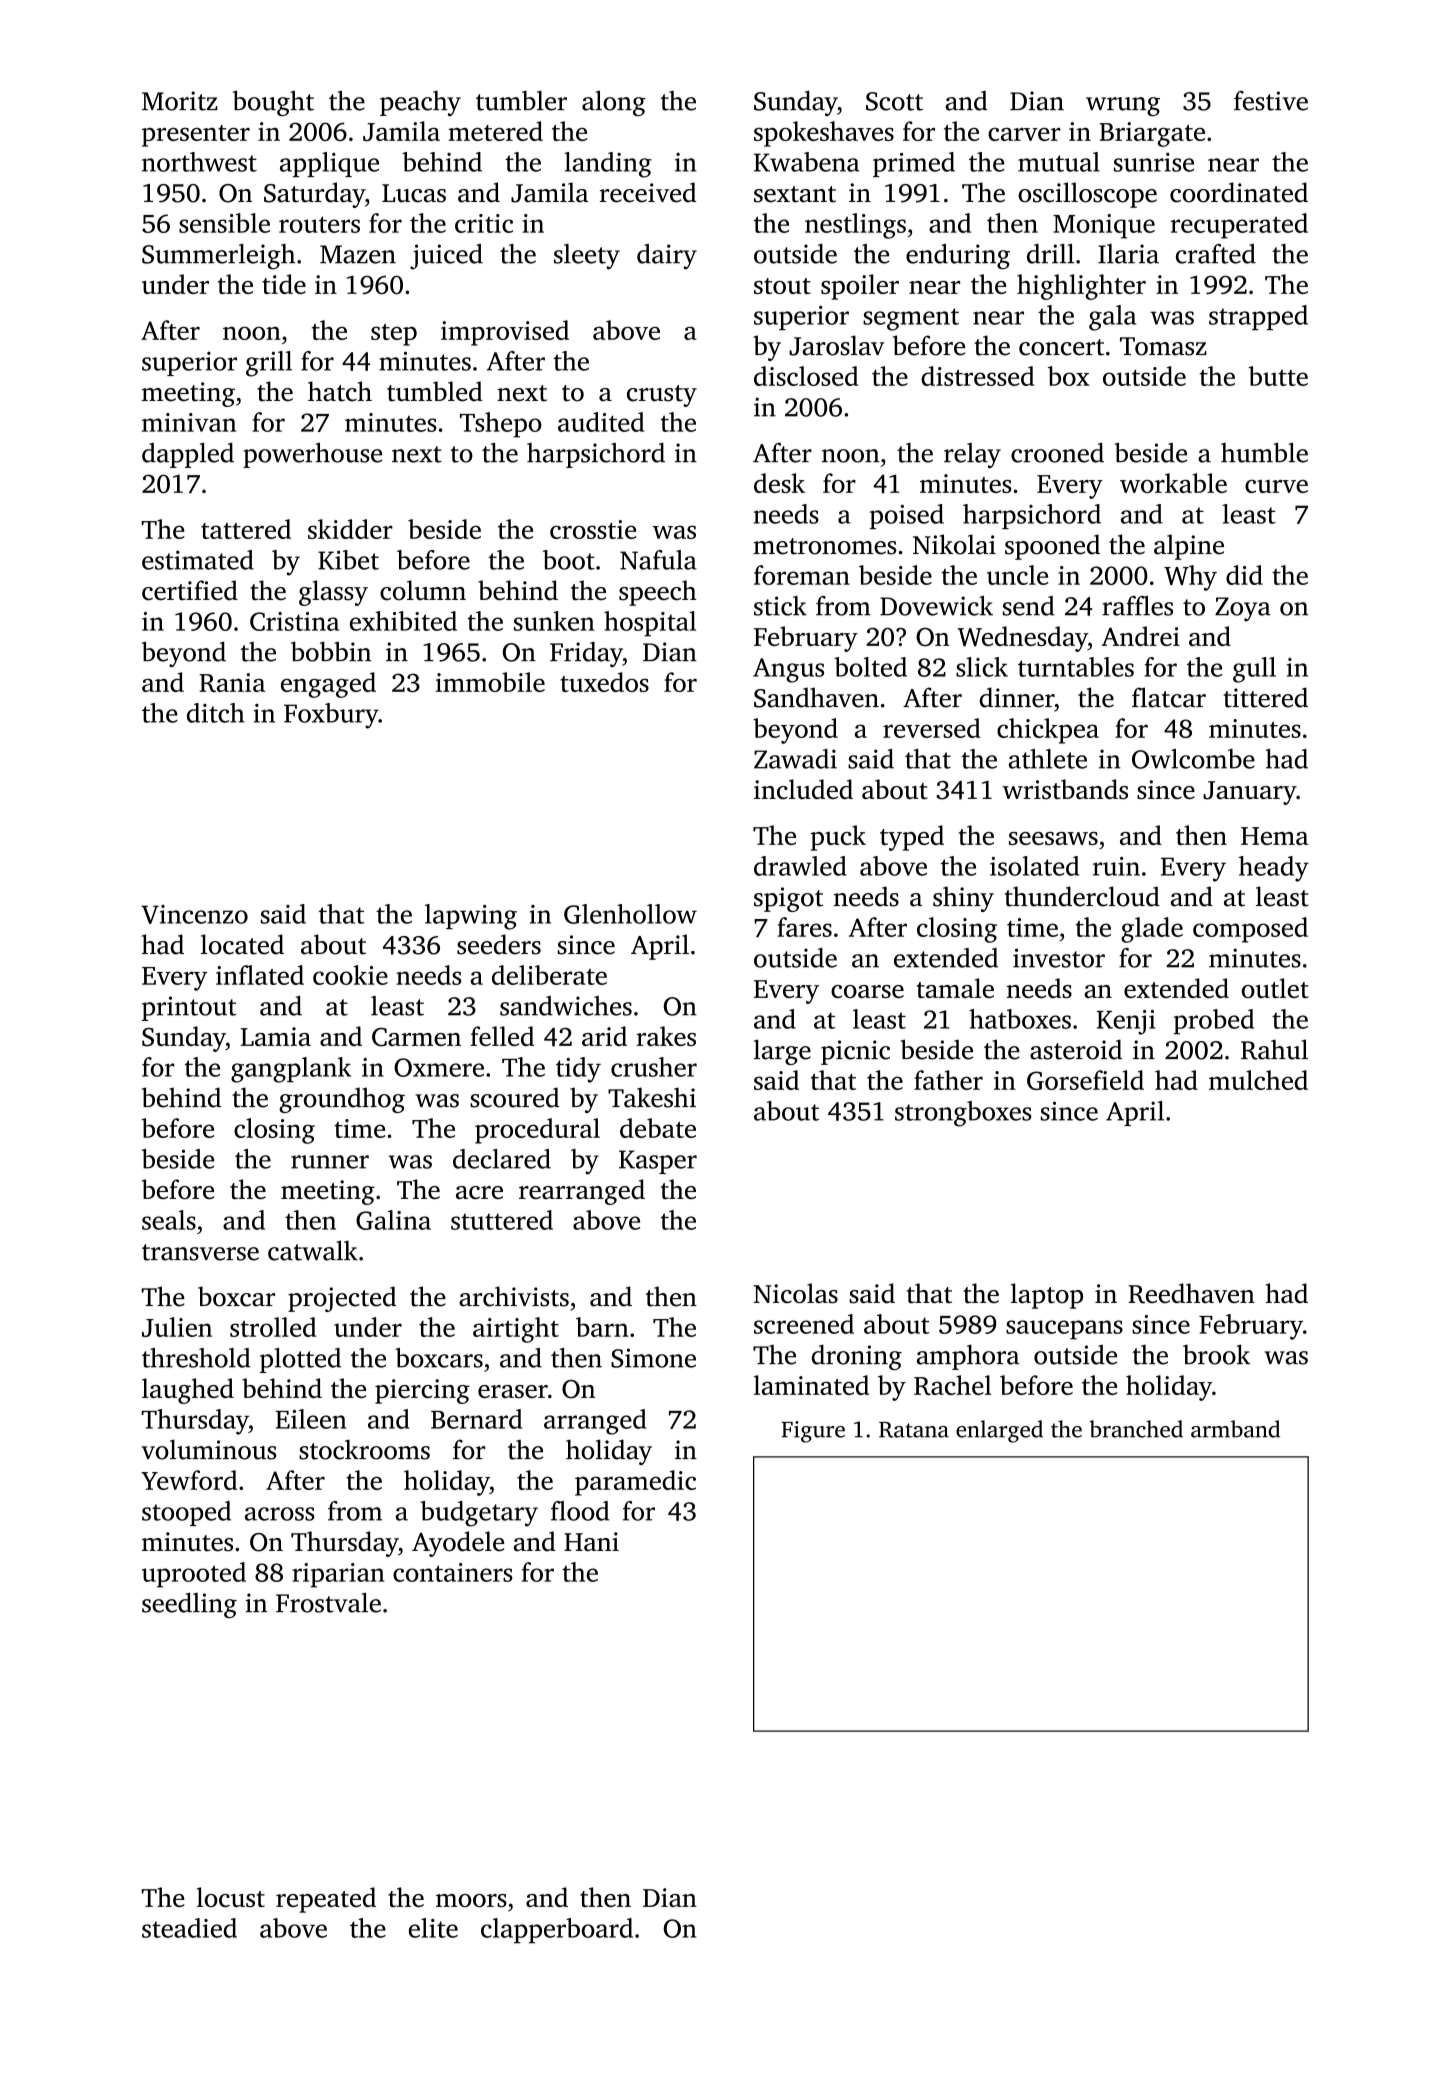 The image size is (1450, 2100). I want to click on Moritz, so click(180, 101).
